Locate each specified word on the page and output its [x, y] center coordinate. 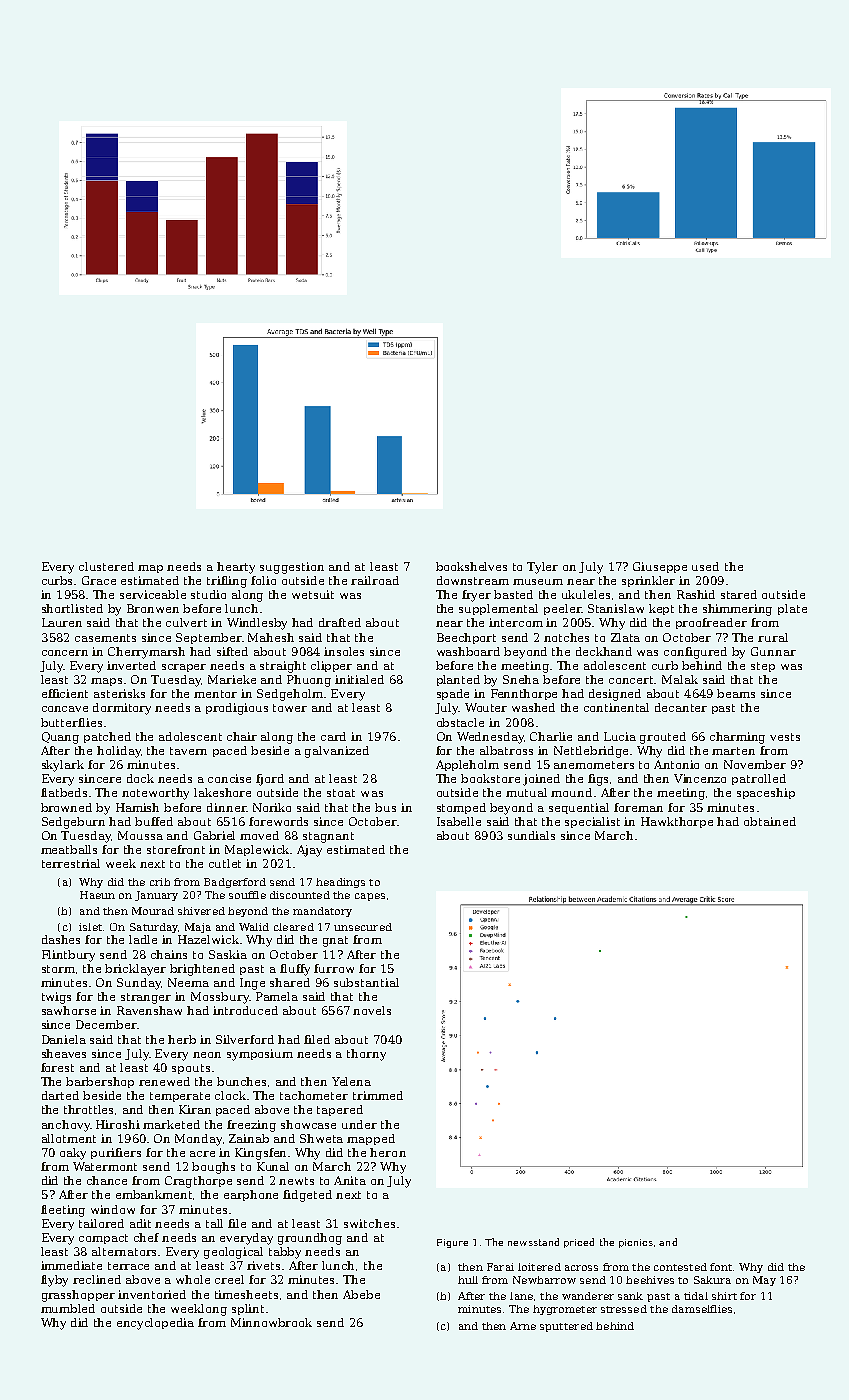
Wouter [486, 707]
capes [370, 897]
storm [58, 969]
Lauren [62, 622]
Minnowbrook [271, 1322]
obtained [770, 821]
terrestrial [71, 863]
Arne [523, 1326]
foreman [638, 807]
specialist [592, 822]
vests [785, 737]
